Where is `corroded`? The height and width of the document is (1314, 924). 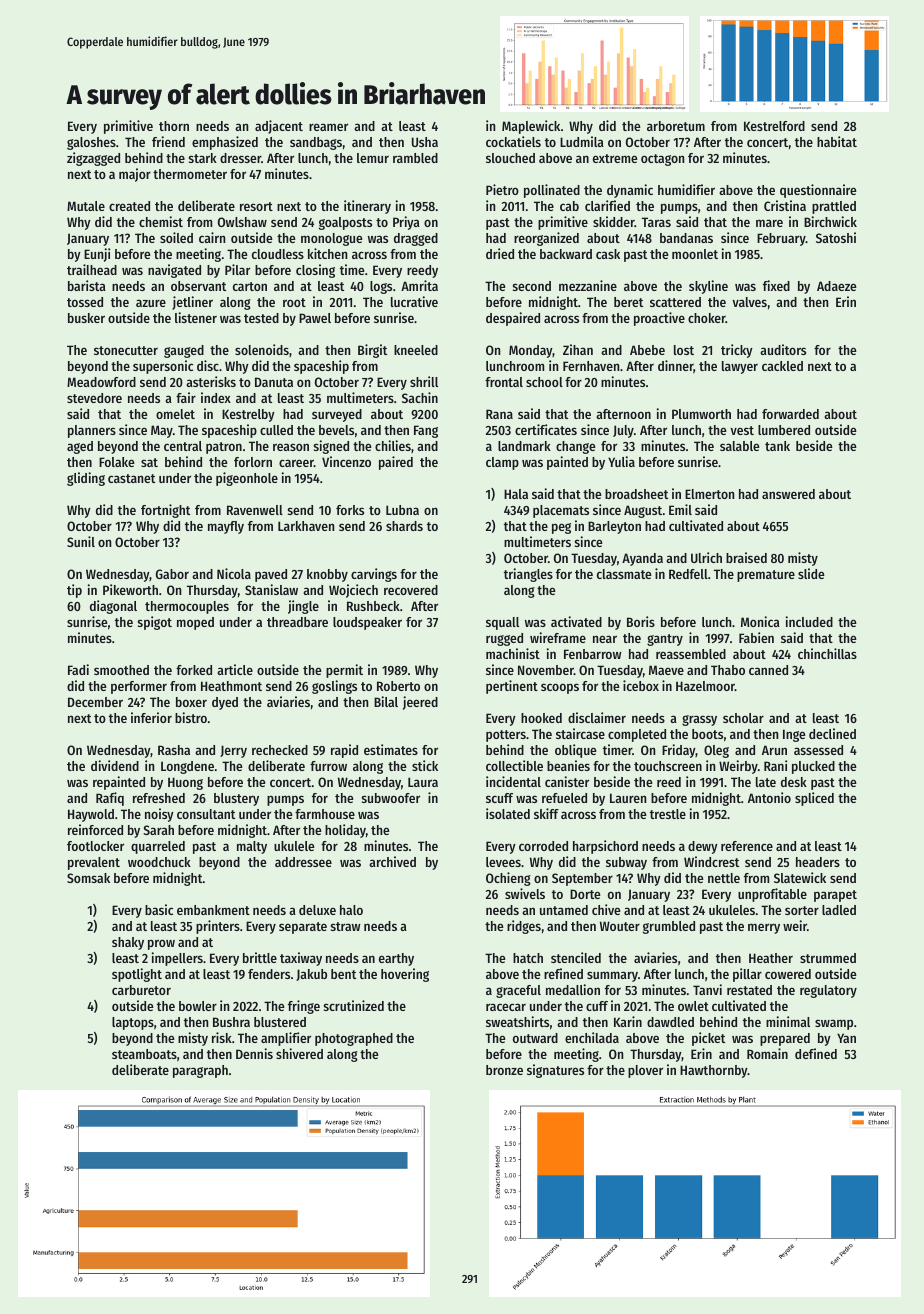
corroded is located at coordinates (543, 846).
